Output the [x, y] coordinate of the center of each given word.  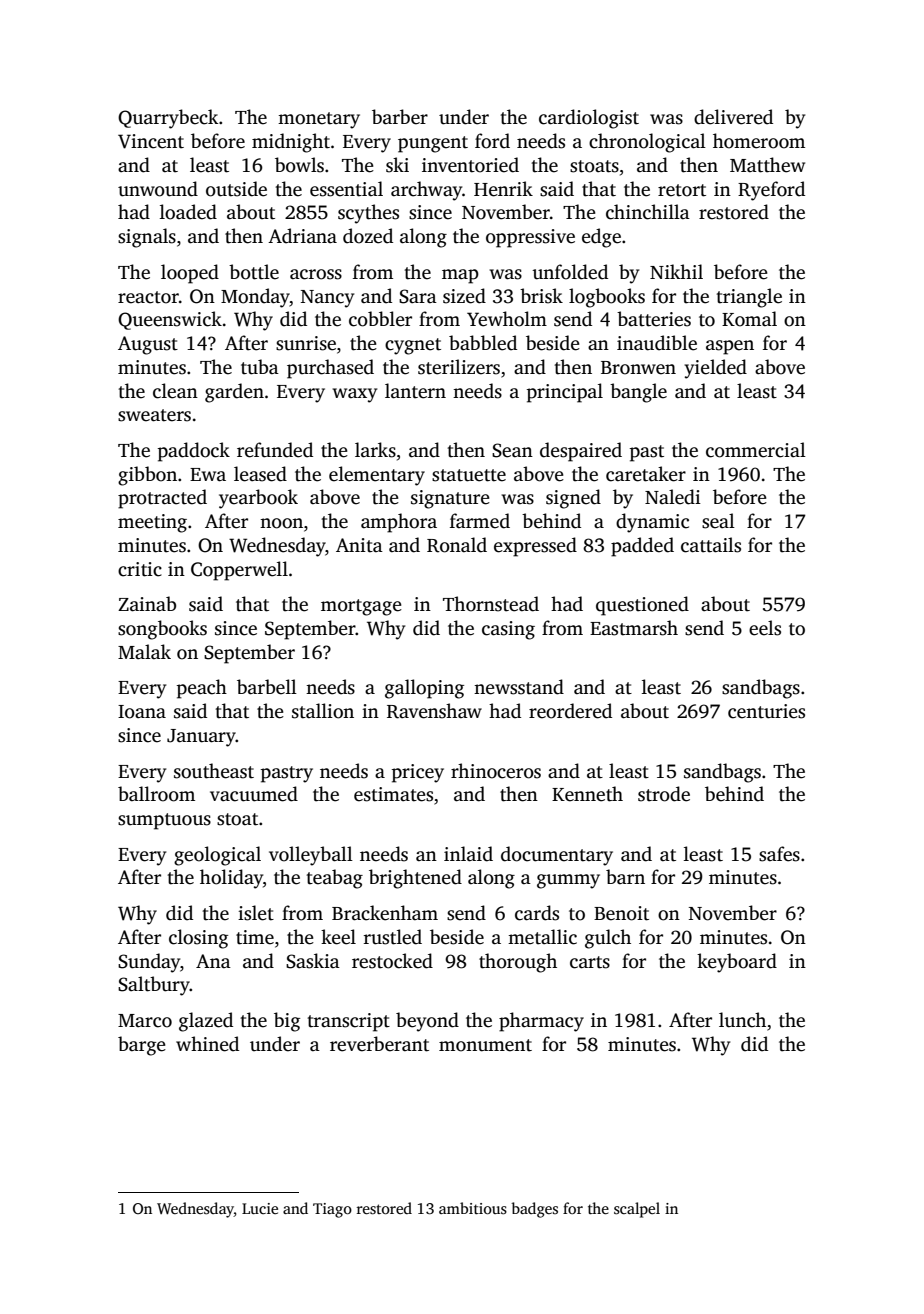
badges [534, 1210]
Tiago [332, 1210]
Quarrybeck [168, 119]
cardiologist [589, 119]
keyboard [737, 963]
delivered [733, 117]
